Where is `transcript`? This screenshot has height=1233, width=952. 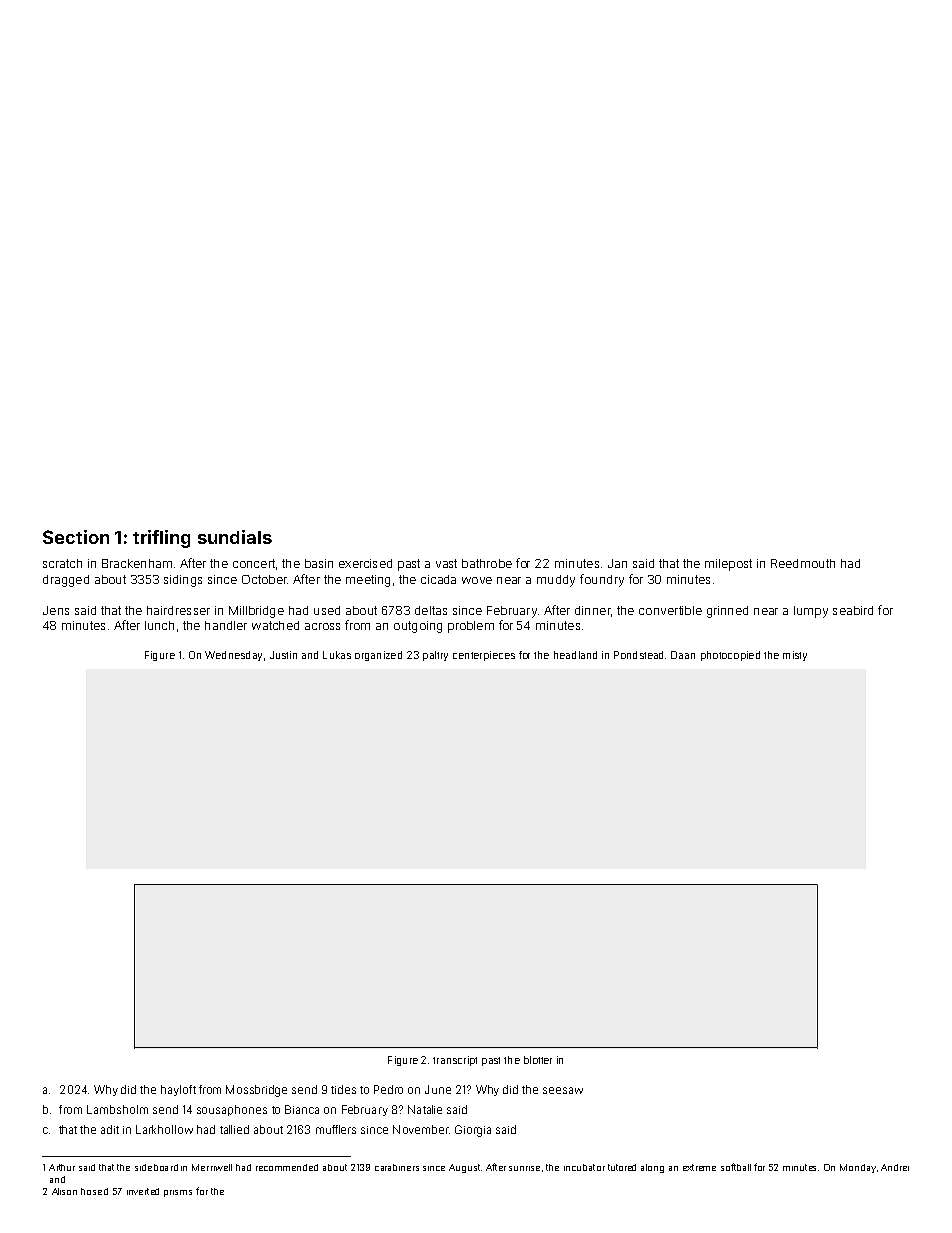
transcript is located at coordinates (455, 1061).
